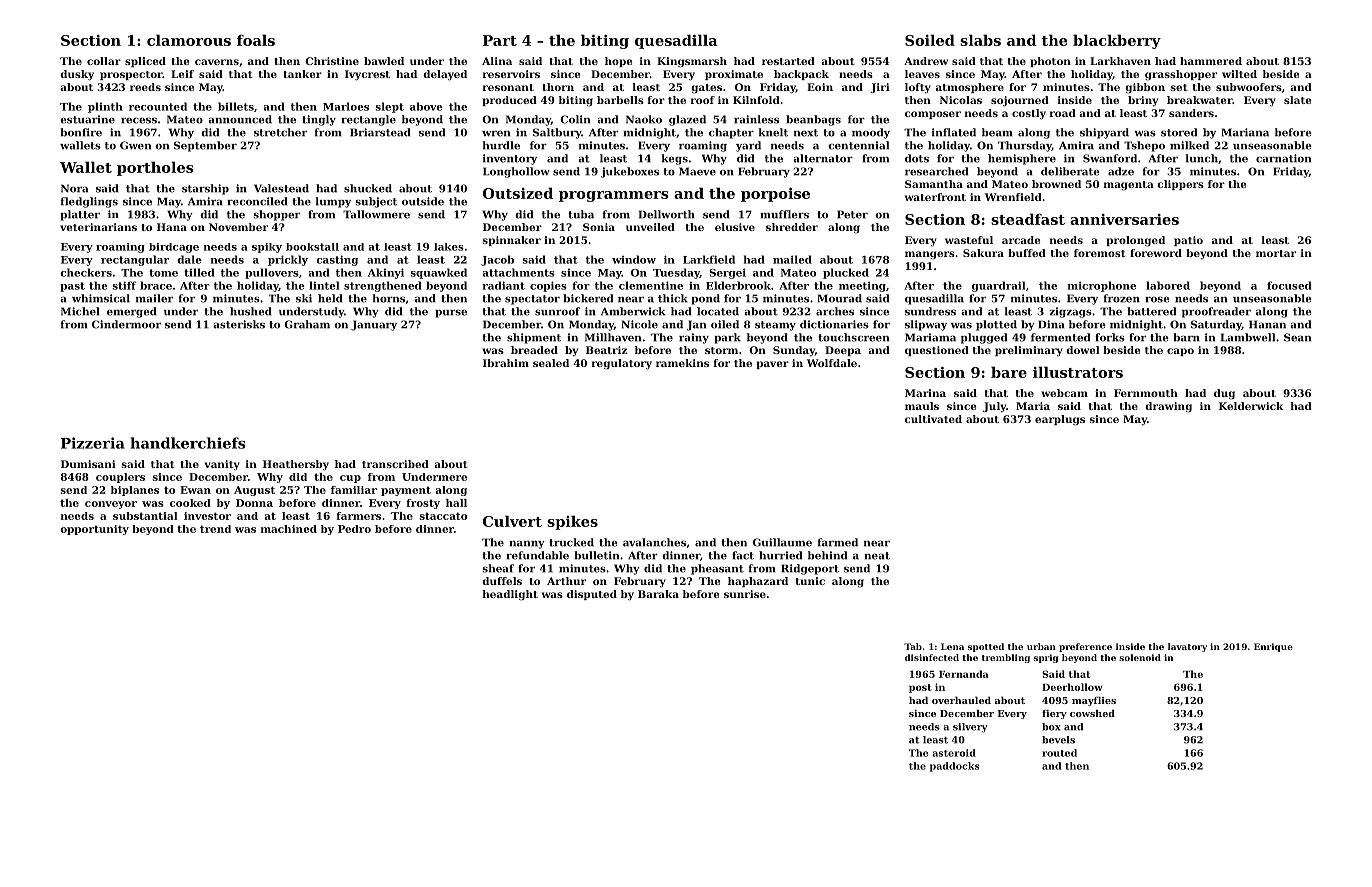  I want to click on sunrise, so click(745, 594).
